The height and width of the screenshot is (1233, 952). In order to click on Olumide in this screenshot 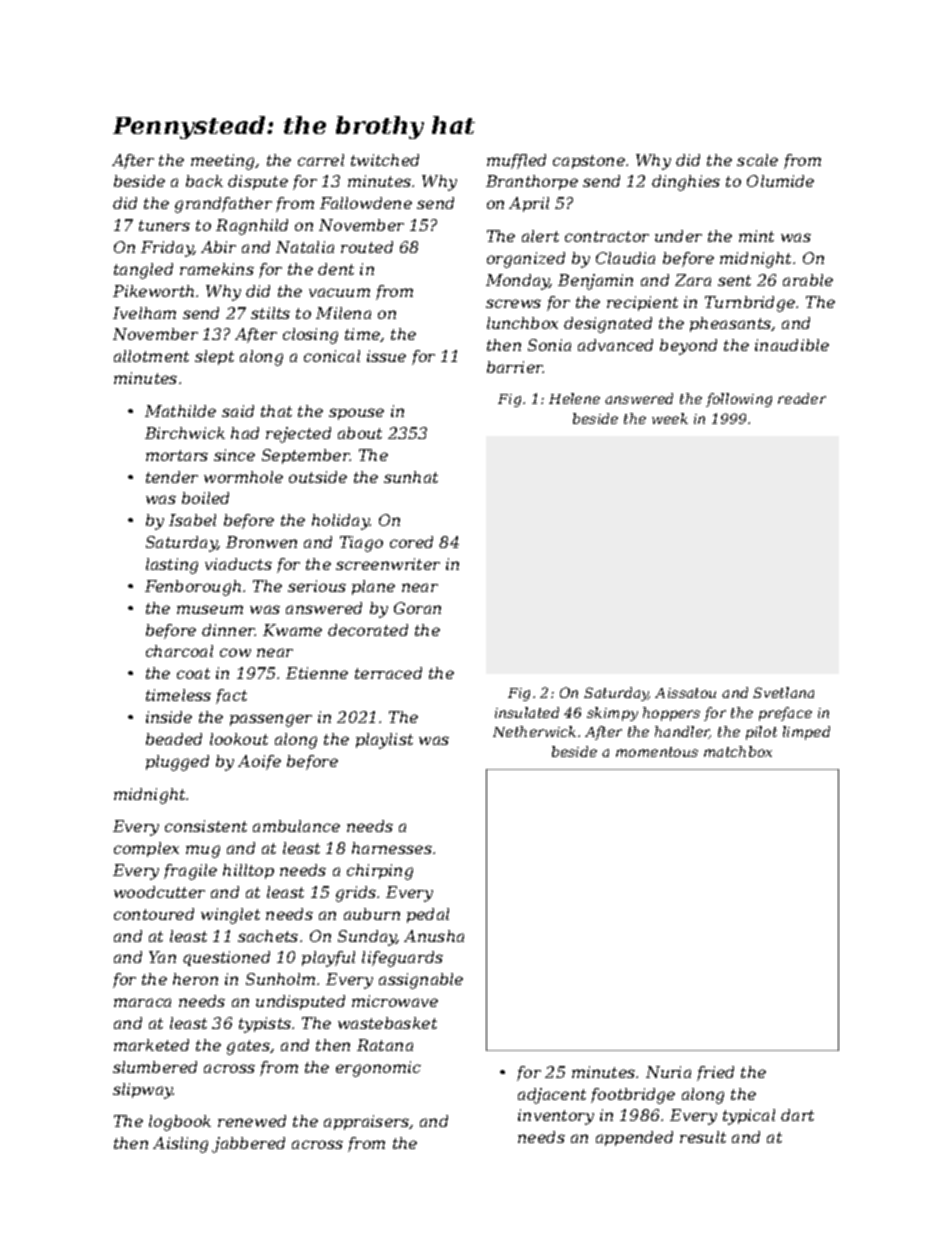, I will do `click(780, 181)`.
